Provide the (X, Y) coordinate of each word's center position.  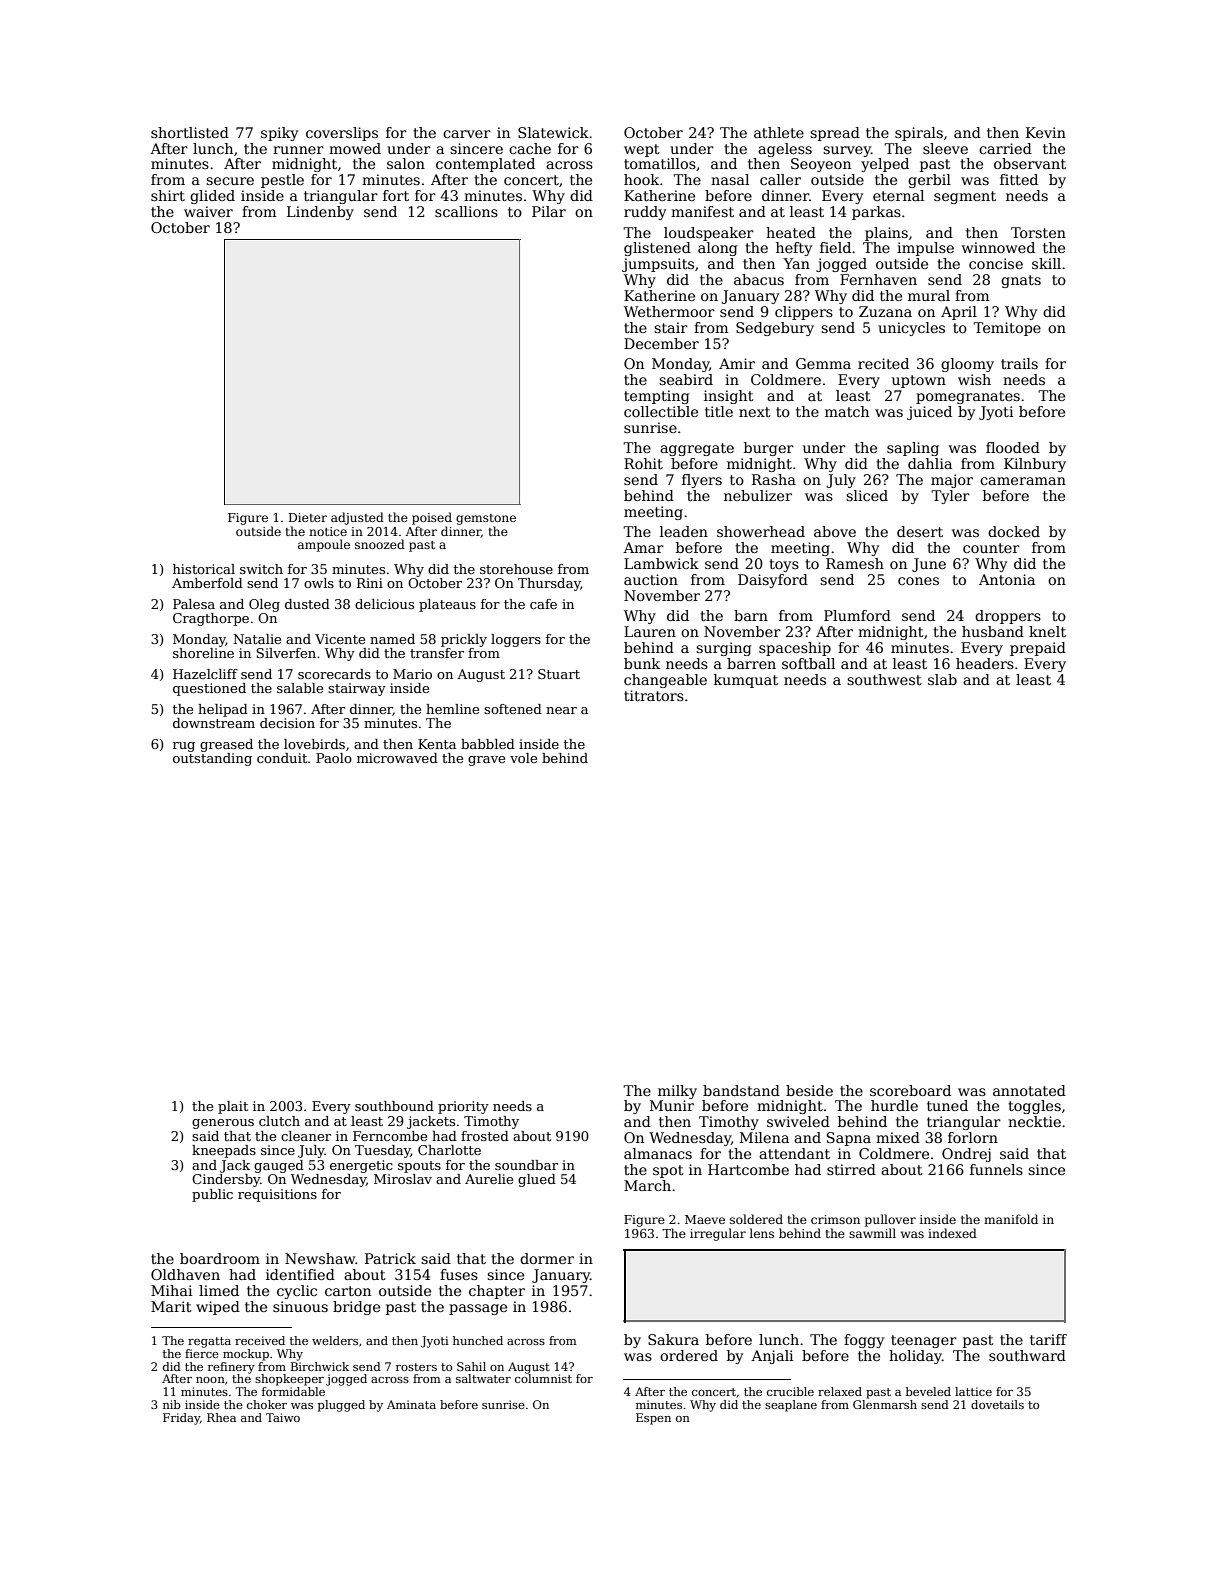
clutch (279, 1121)
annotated (1029, 1090)
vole (523, 758)
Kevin (1046, 132)
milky (677, 1092)
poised (432, 518)
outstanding (212, 759)
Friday (181, 1419)
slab (942, 679)
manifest (702, 211)
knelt (1047, 631)
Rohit (643, 463)
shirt (168, 195)
